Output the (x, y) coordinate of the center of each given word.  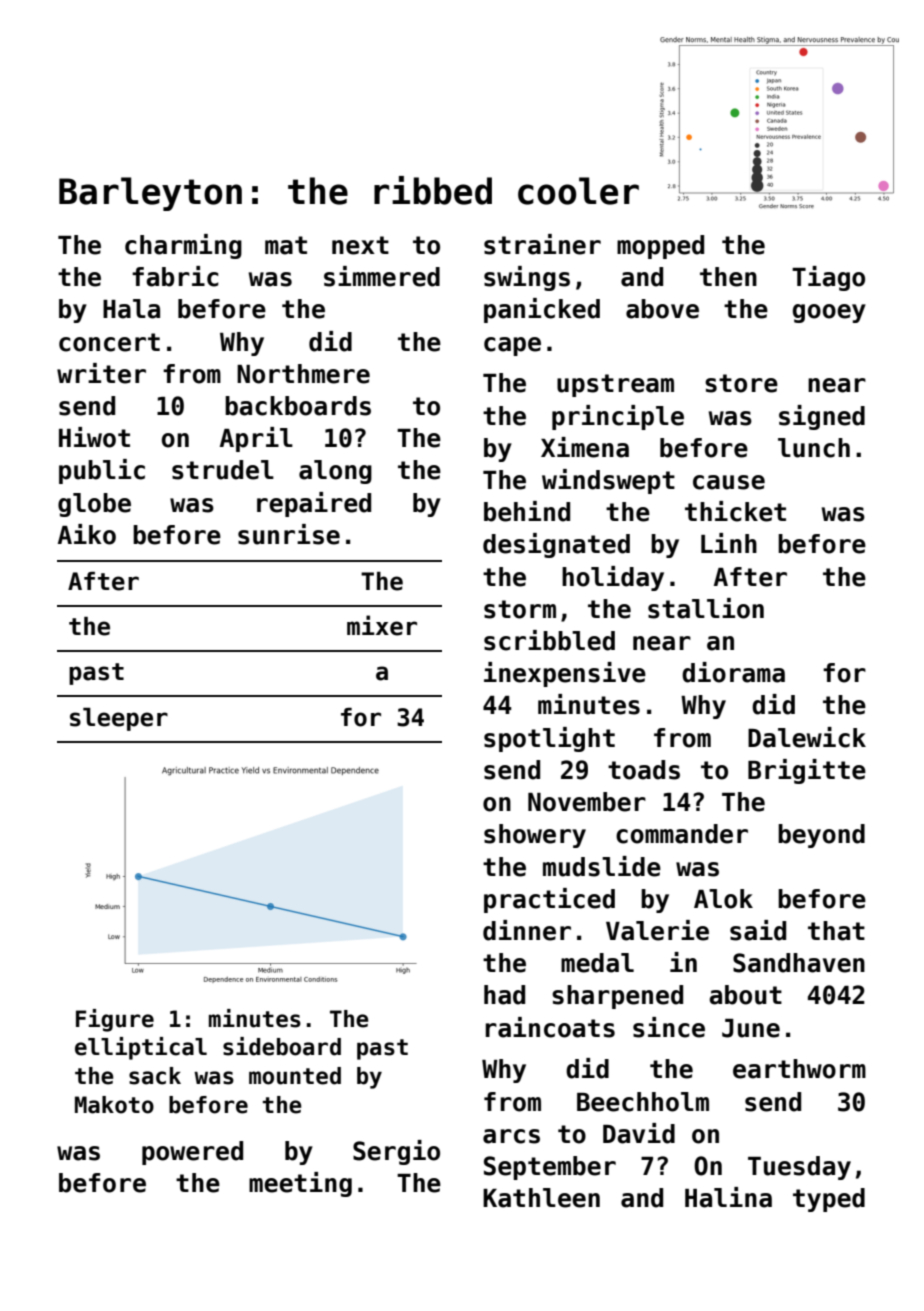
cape (512, 346)
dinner (527, 930)
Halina (728, 1197)
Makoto (114, 1105)
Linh (729, 543)
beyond (821, 836)
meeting (300, 1184)
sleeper (119, 719)
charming (183, 246)
